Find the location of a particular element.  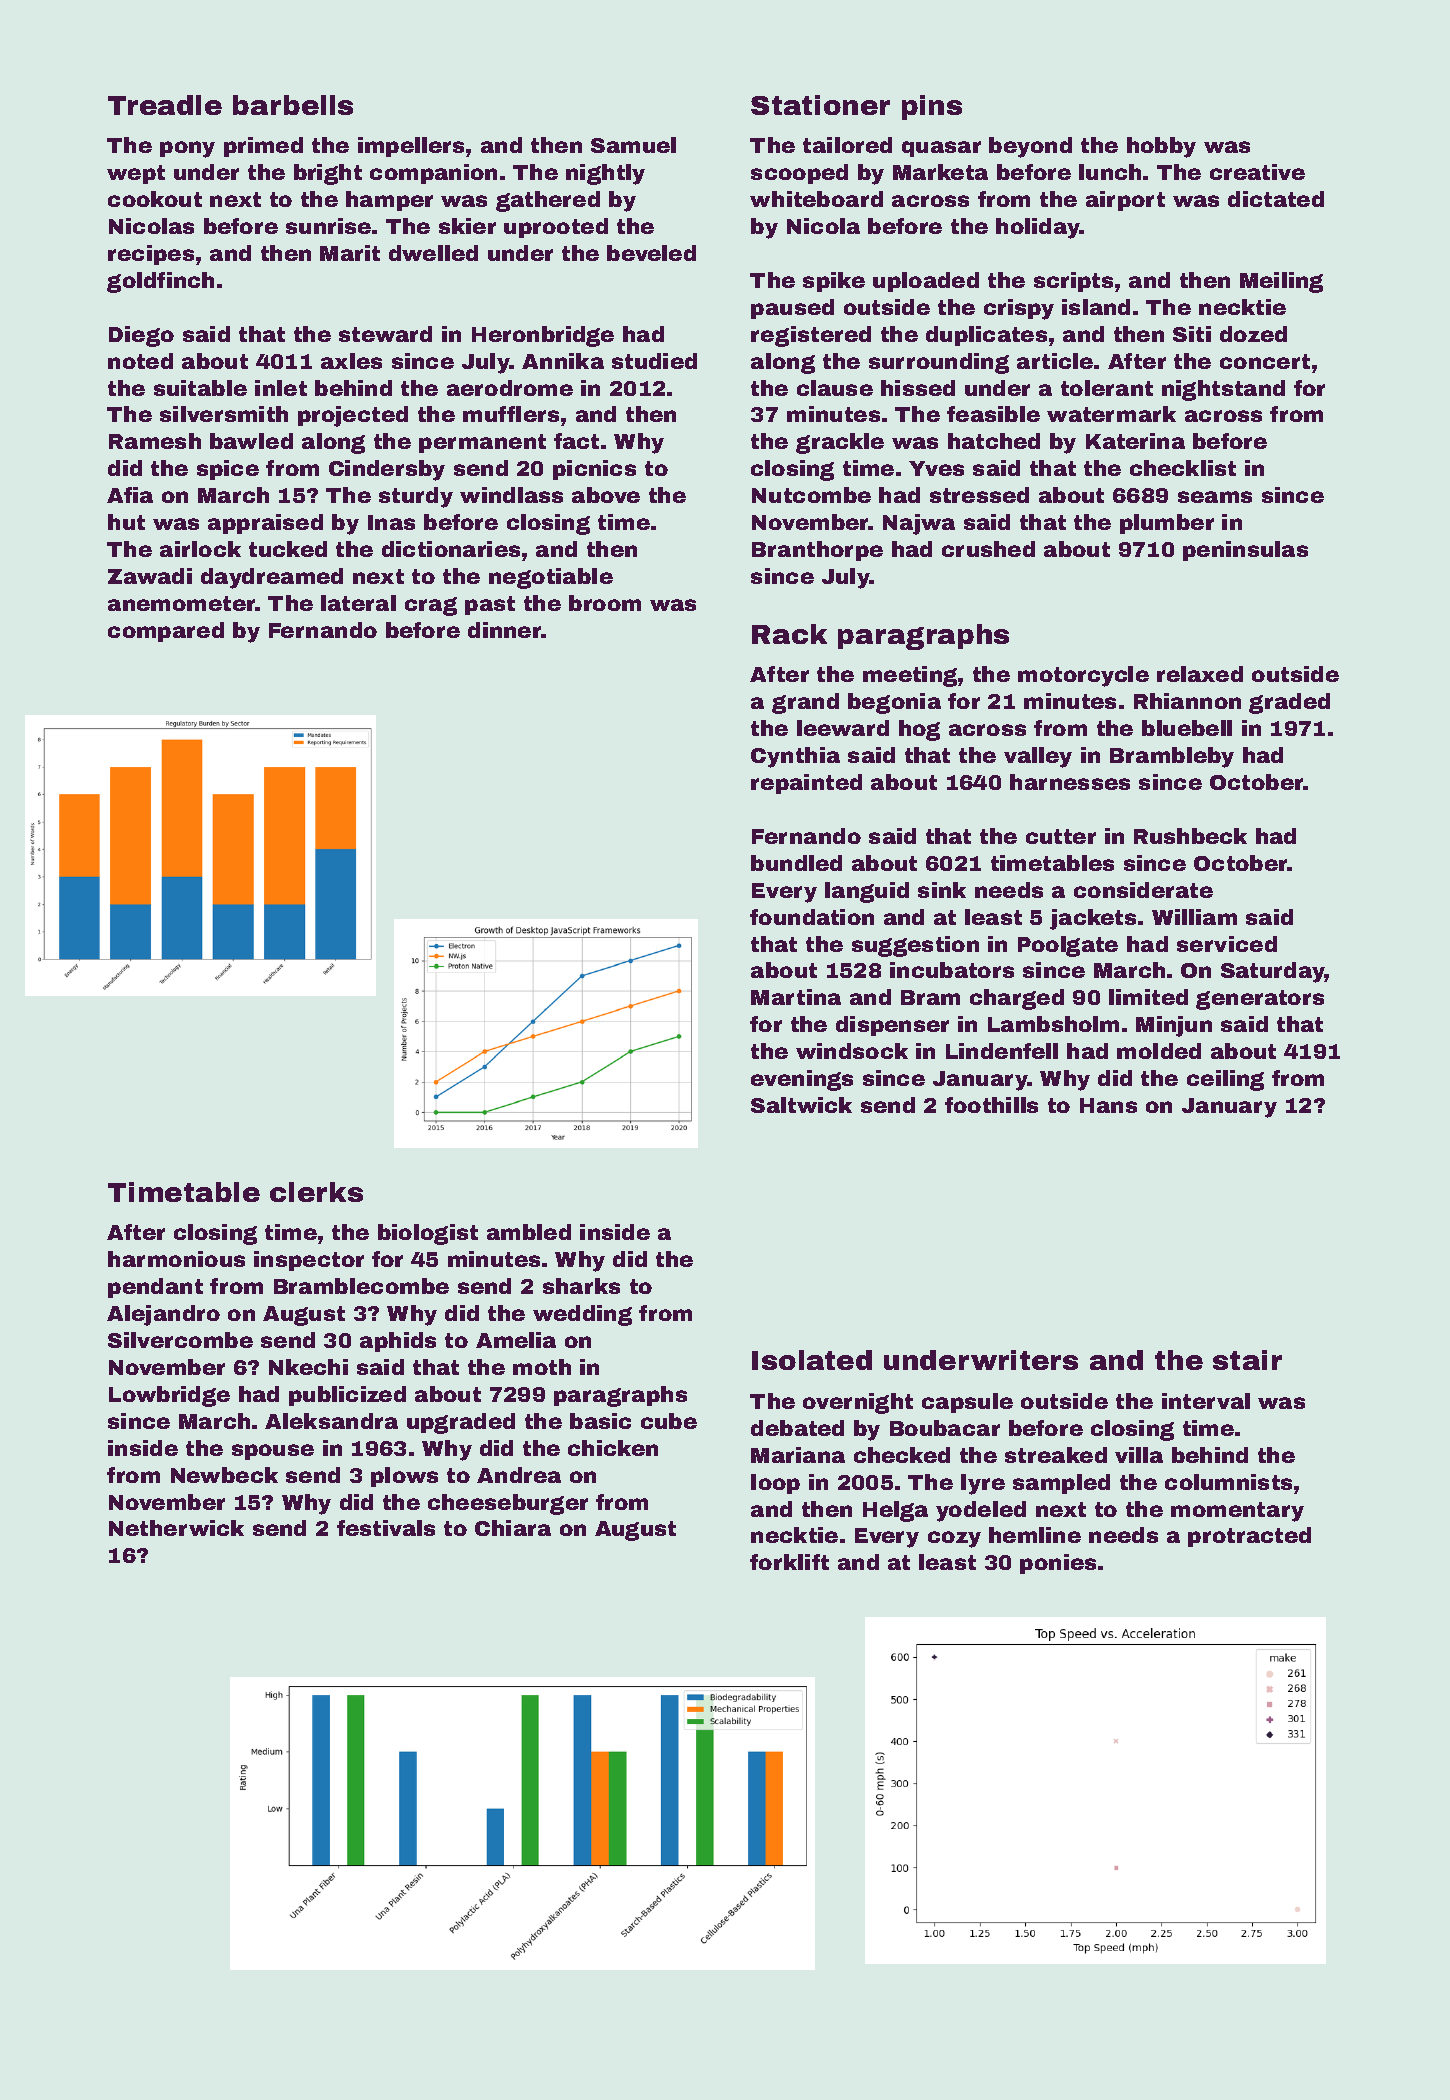

languid is located at coordinates (867, 892).
